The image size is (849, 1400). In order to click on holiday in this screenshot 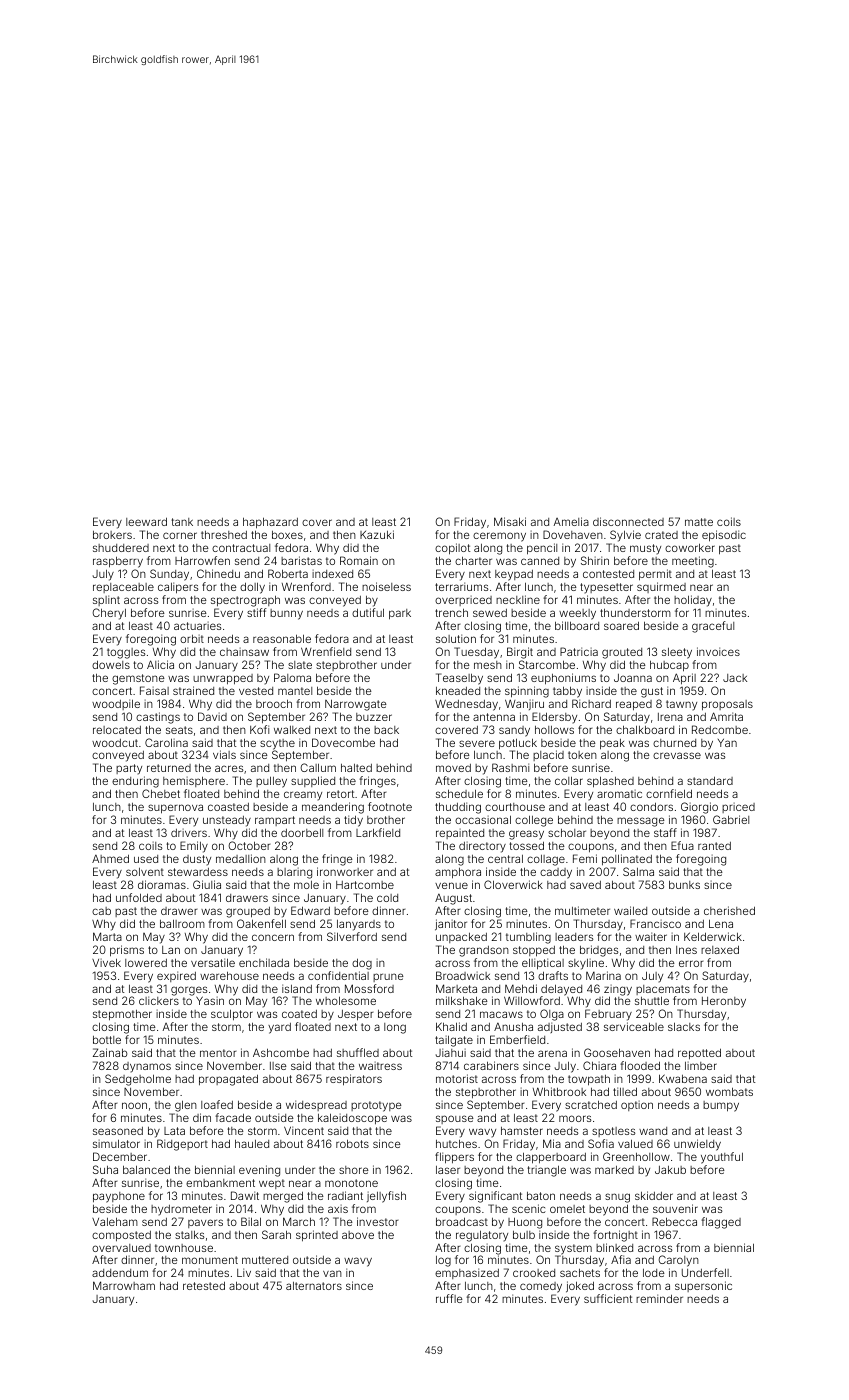, I will do `click(693, 601)`.
